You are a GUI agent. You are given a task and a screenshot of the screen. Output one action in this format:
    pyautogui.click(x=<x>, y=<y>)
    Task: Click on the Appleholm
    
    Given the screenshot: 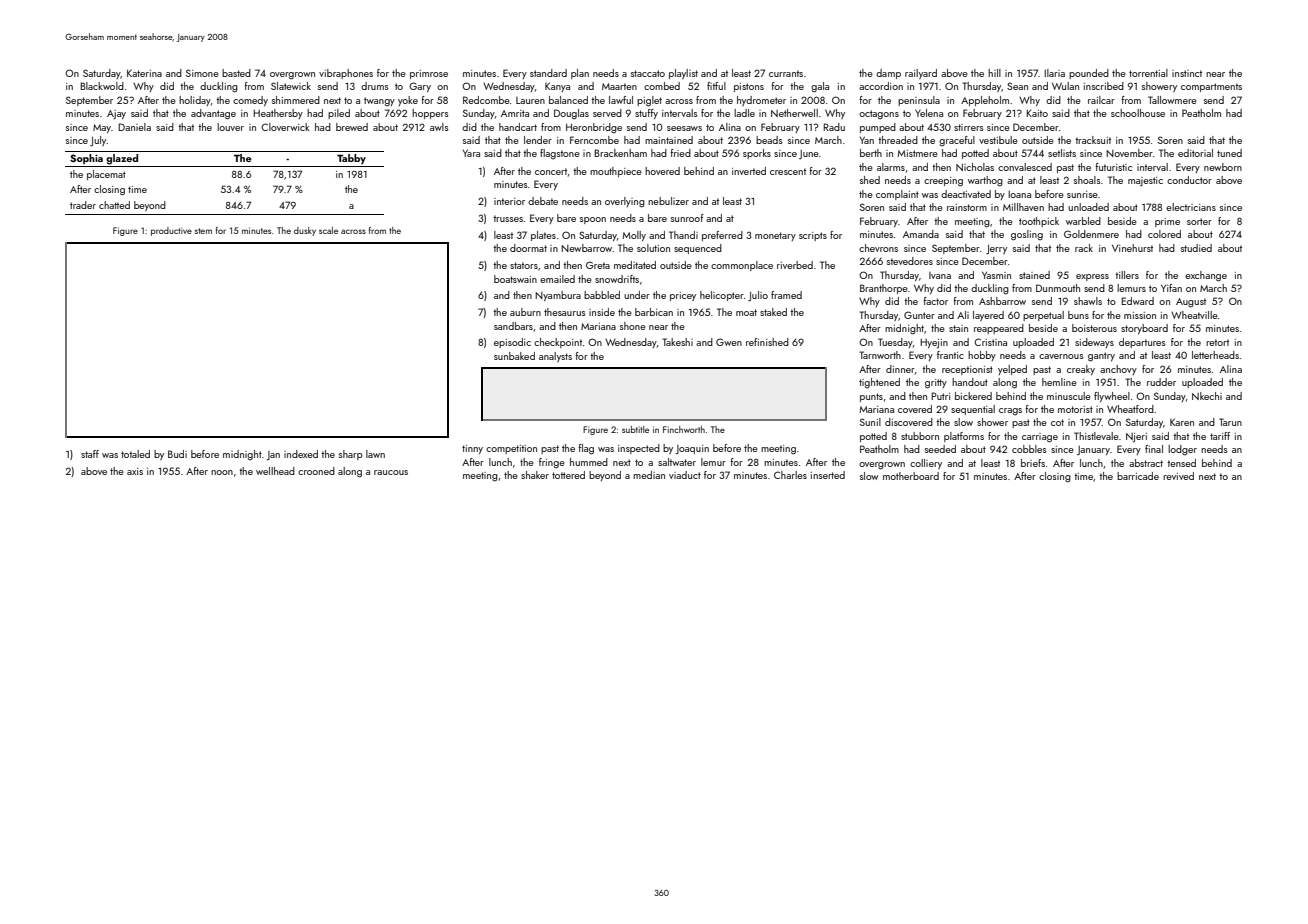 What is the action you would take?
    pyautogui.click(x=985, y=101)
